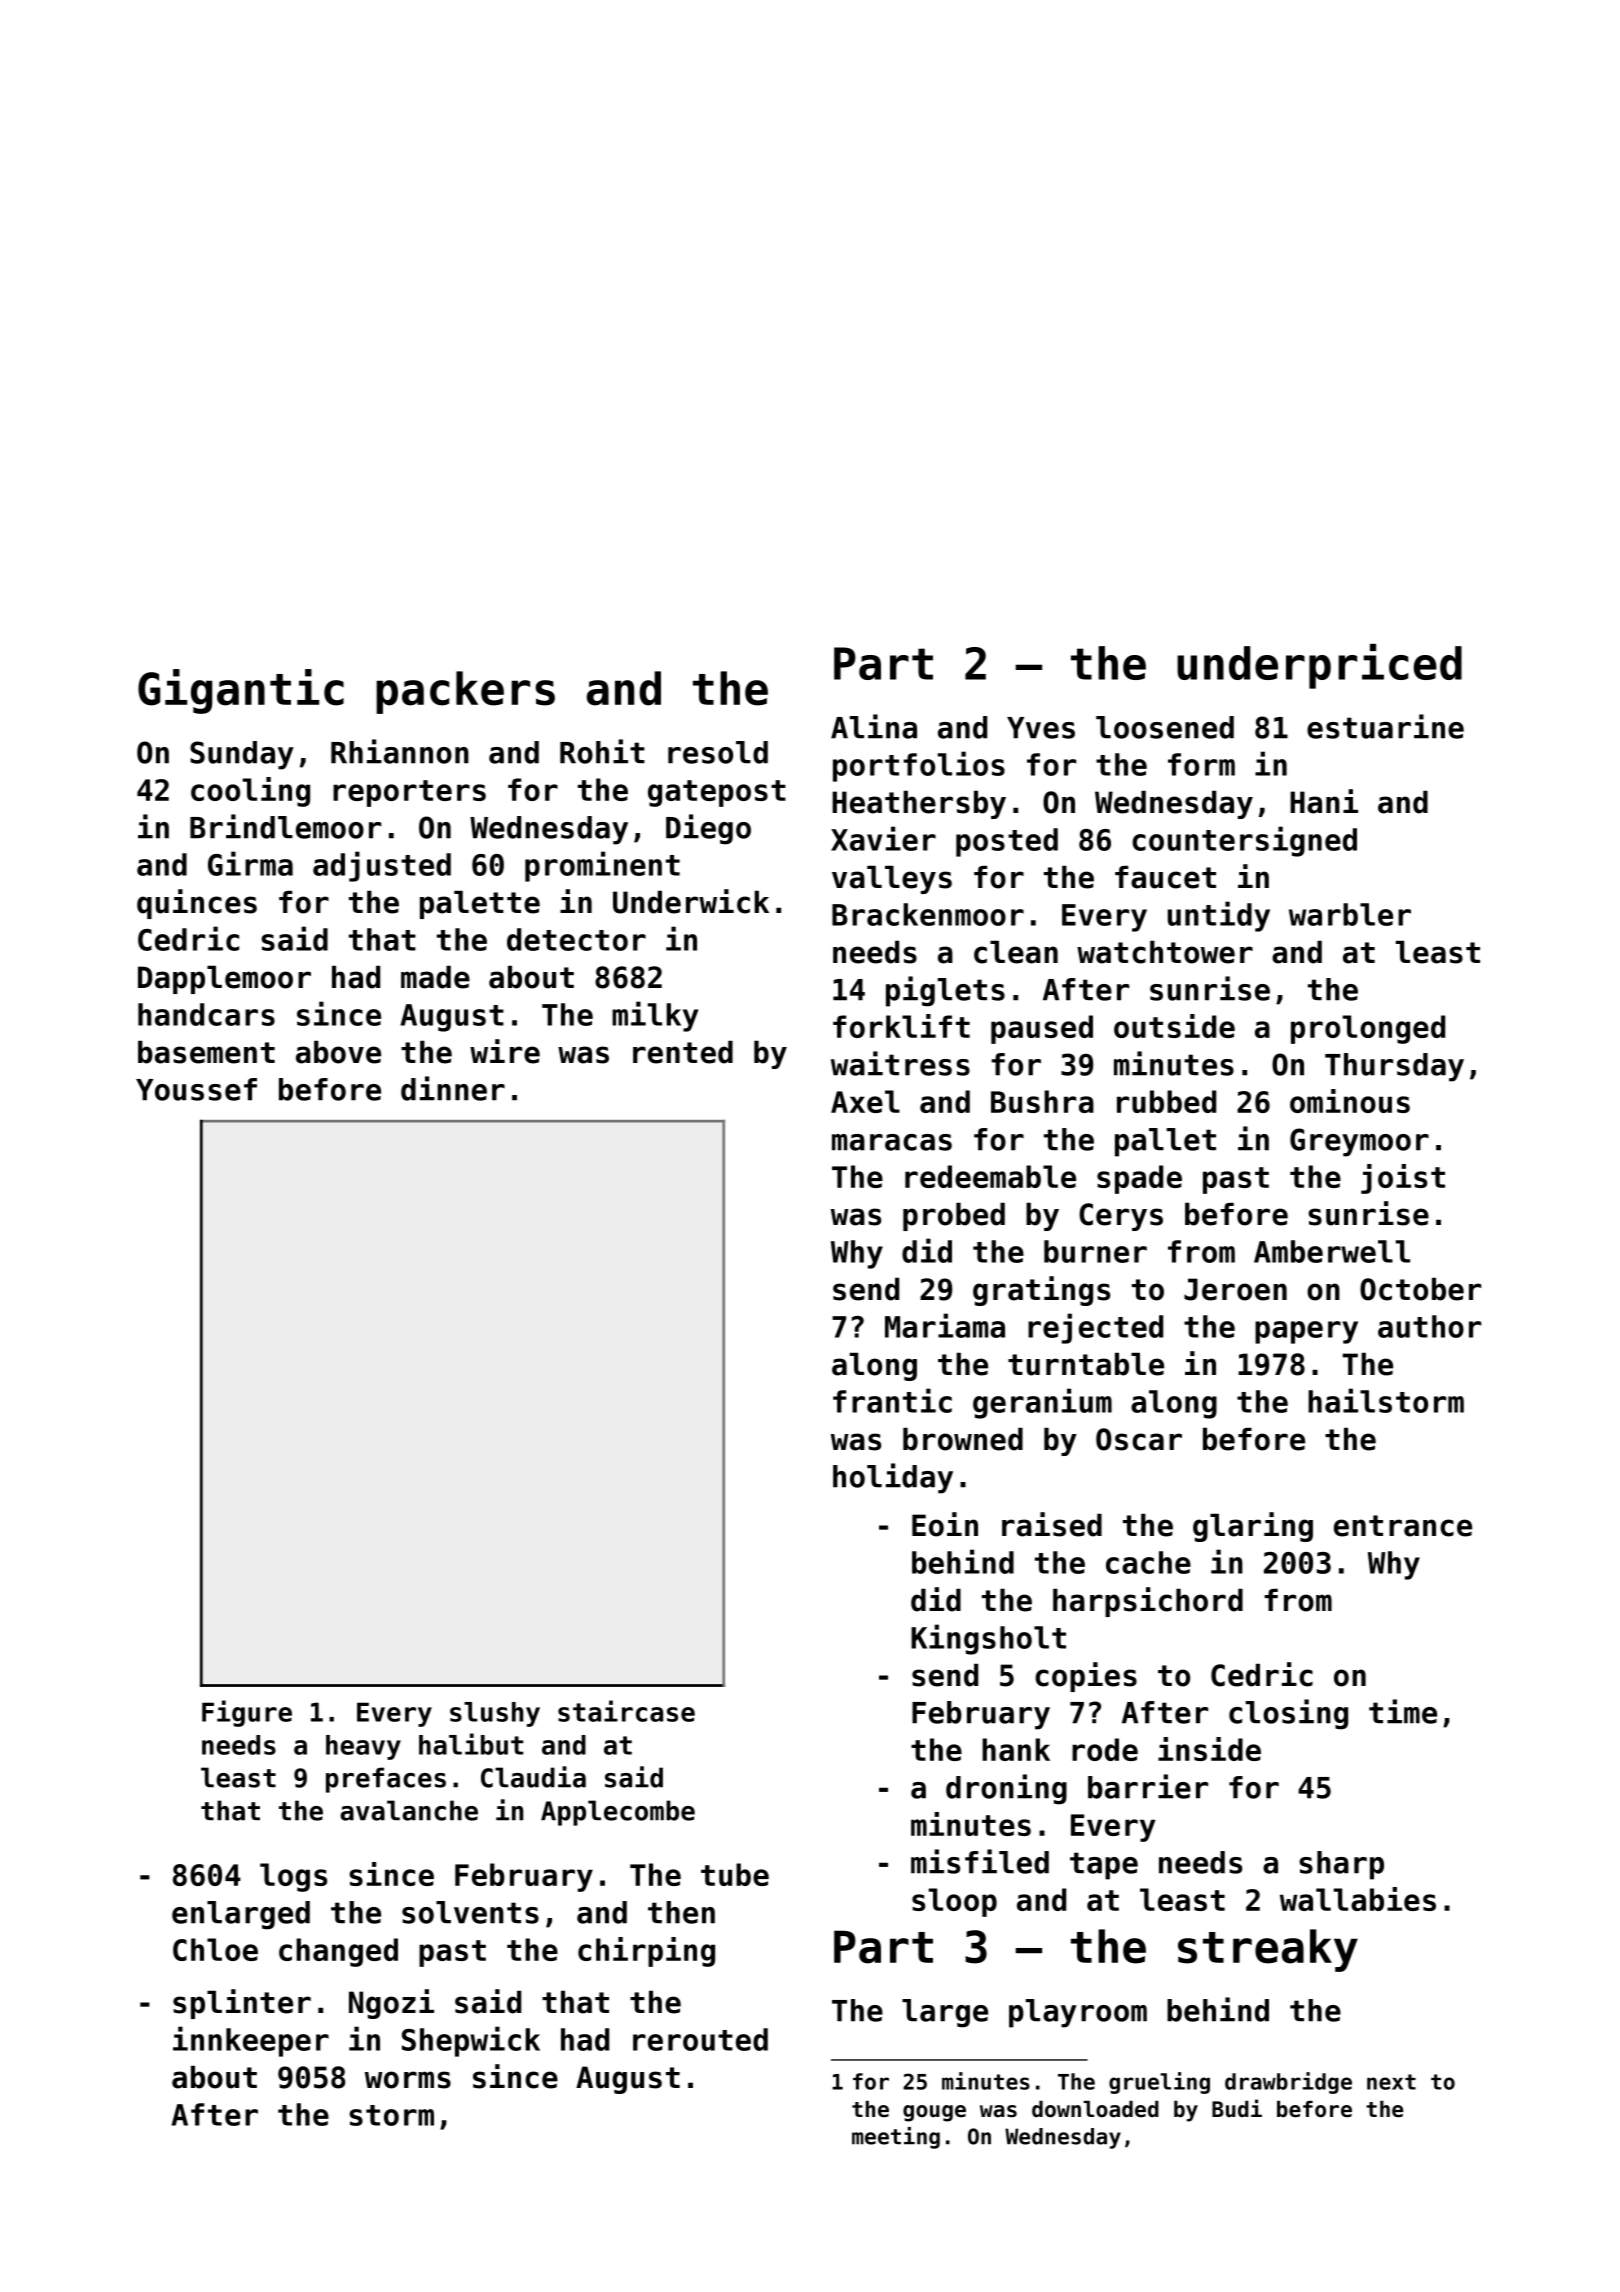 Image resolution: width=1620 pixels, height=2292 pixels. I want to click on quinces, so click(197, 904).
